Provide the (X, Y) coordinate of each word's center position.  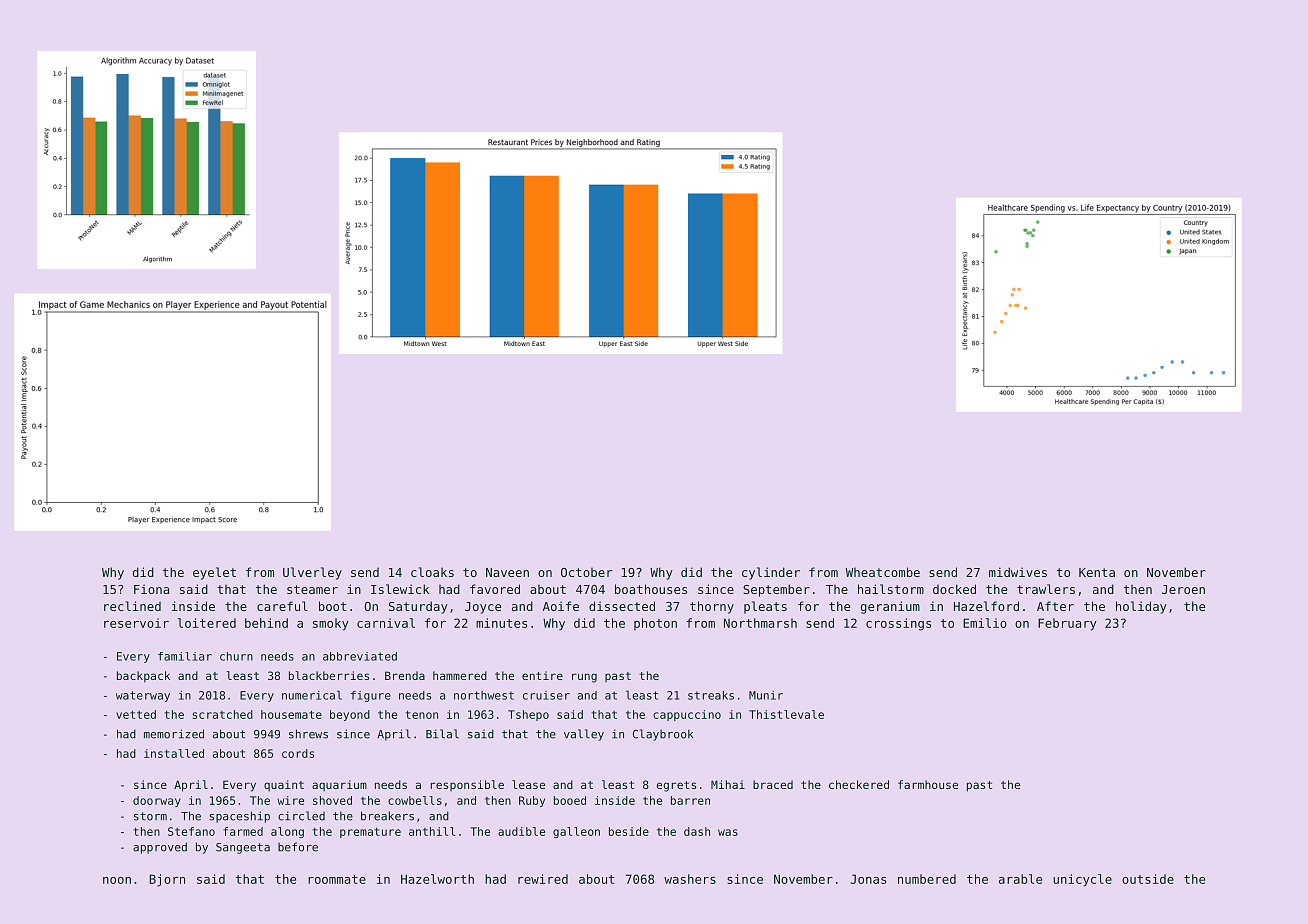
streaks (711, 695)
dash (697, 831)
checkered (859, 784)
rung (584, 678)
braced (773, 784)
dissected (622, 606)
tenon (421, 715)
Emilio (985, 623)
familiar (185, 656)
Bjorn (167, 880)
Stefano (191, 831)
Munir (766, 695)
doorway (157, 801)
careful (282, 606)
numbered (927, 879)
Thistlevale (786, 714)
